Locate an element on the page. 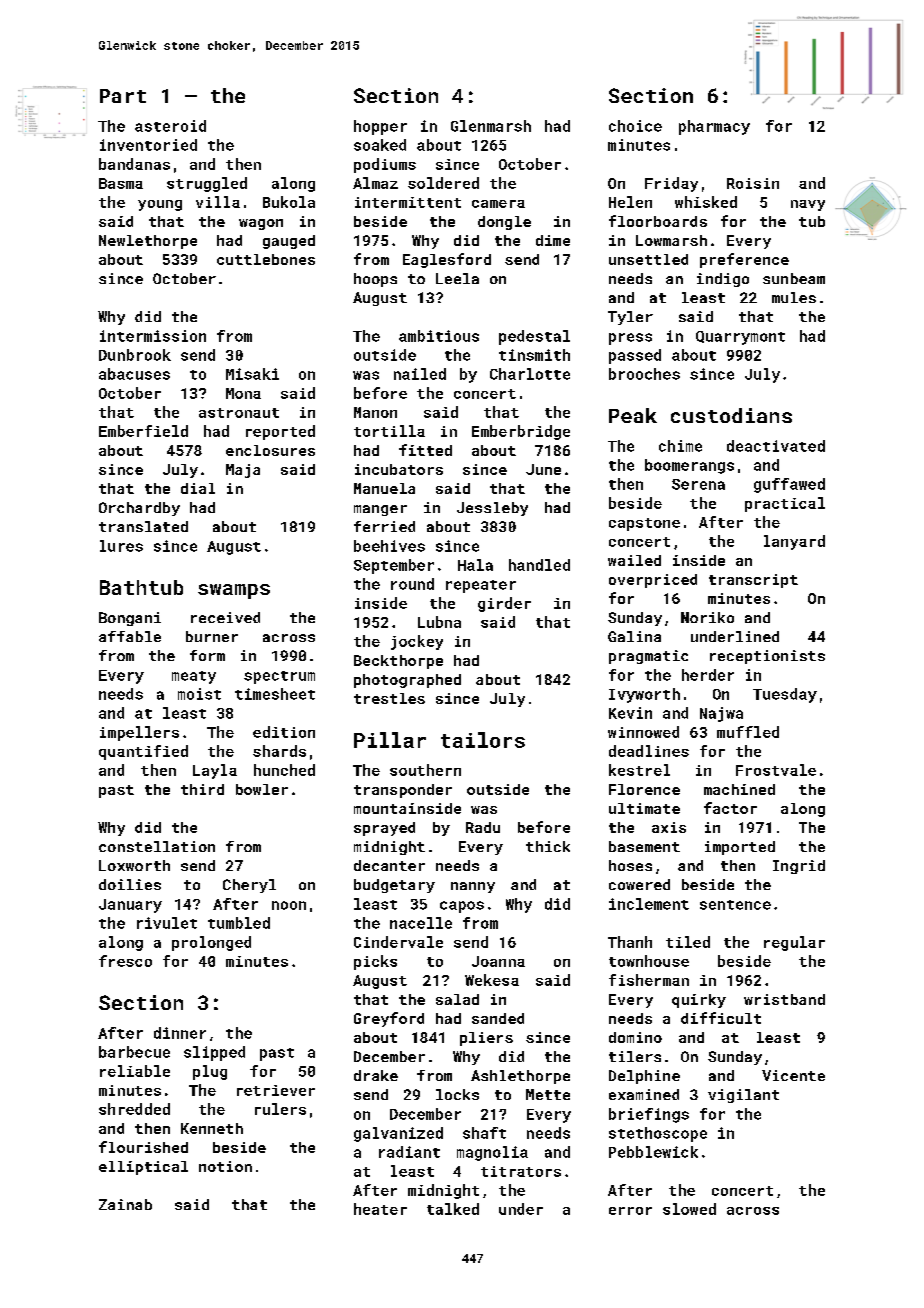 The image size is (924, 1308). titrators is located at coordinates (521, 1171).
